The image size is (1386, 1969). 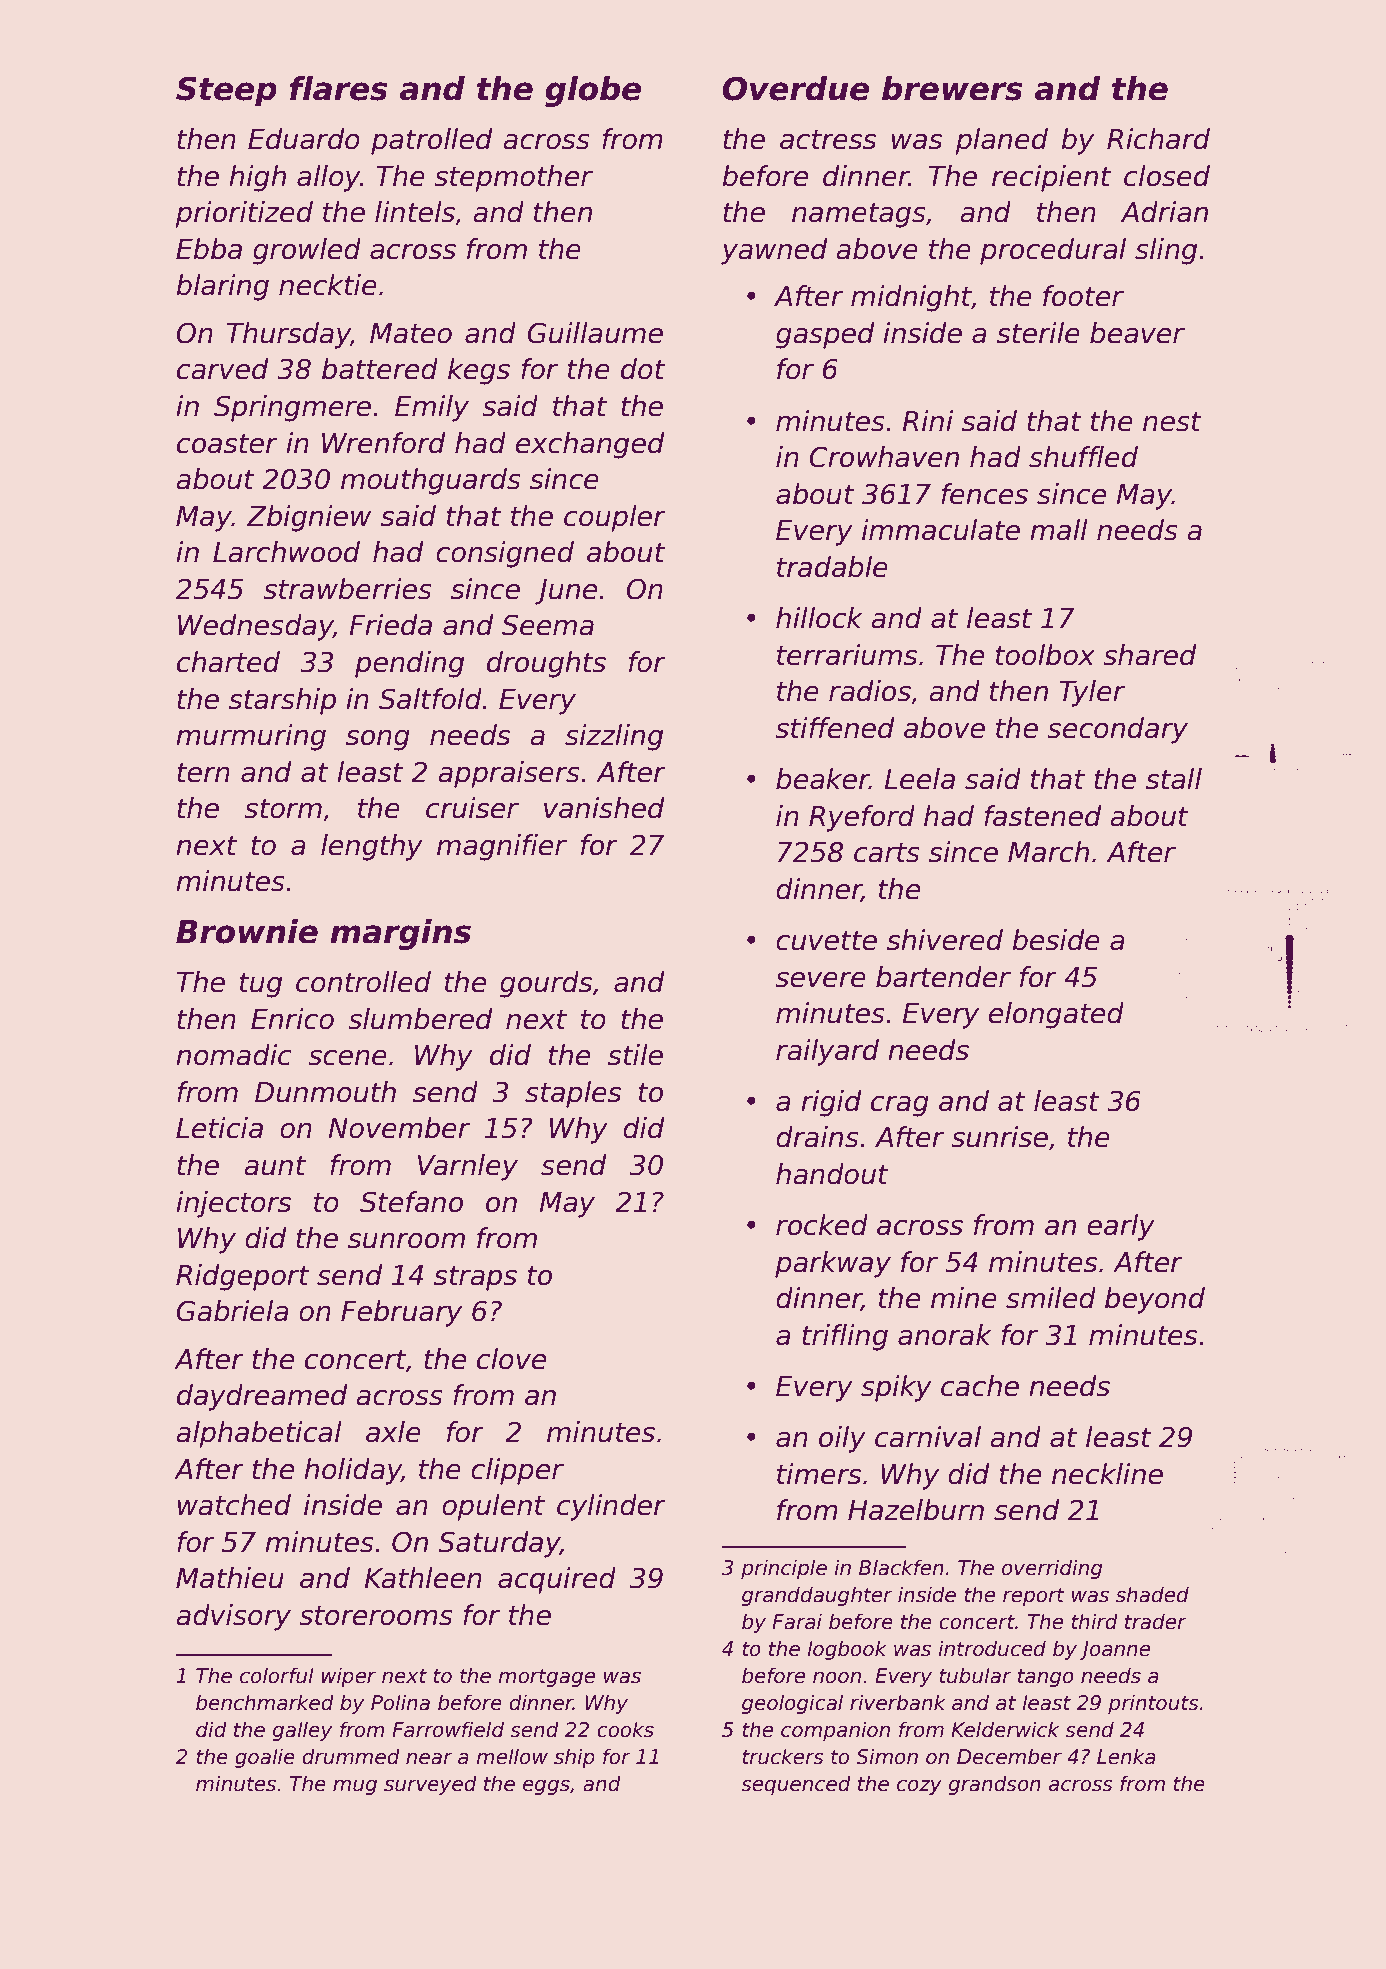 I want to click on prioritized, so click(x=244, y=214).
